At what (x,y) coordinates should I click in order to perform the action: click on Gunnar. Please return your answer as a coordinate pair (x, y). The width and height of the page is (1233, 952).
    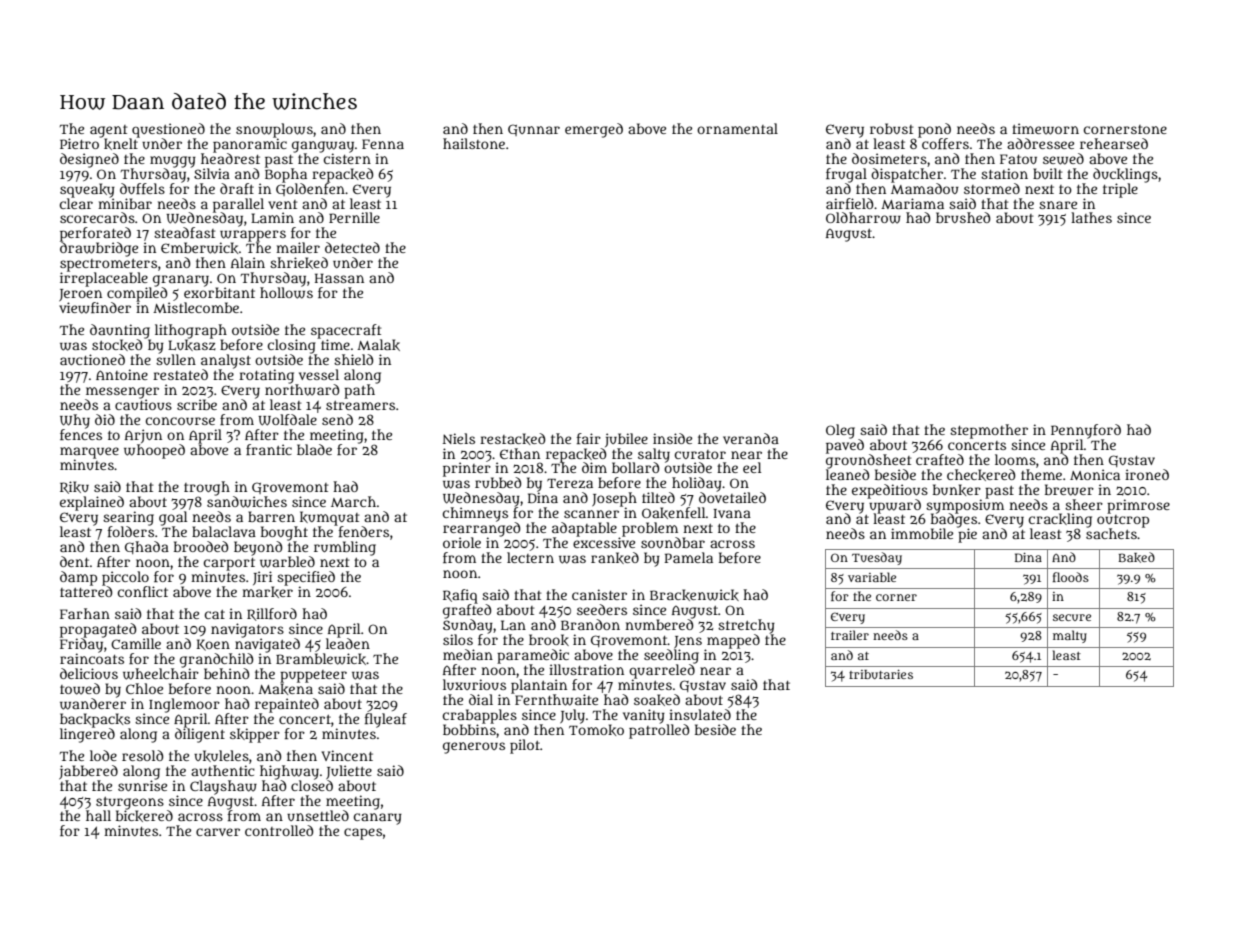
    Looking at the image, I should click on (534, 130).
